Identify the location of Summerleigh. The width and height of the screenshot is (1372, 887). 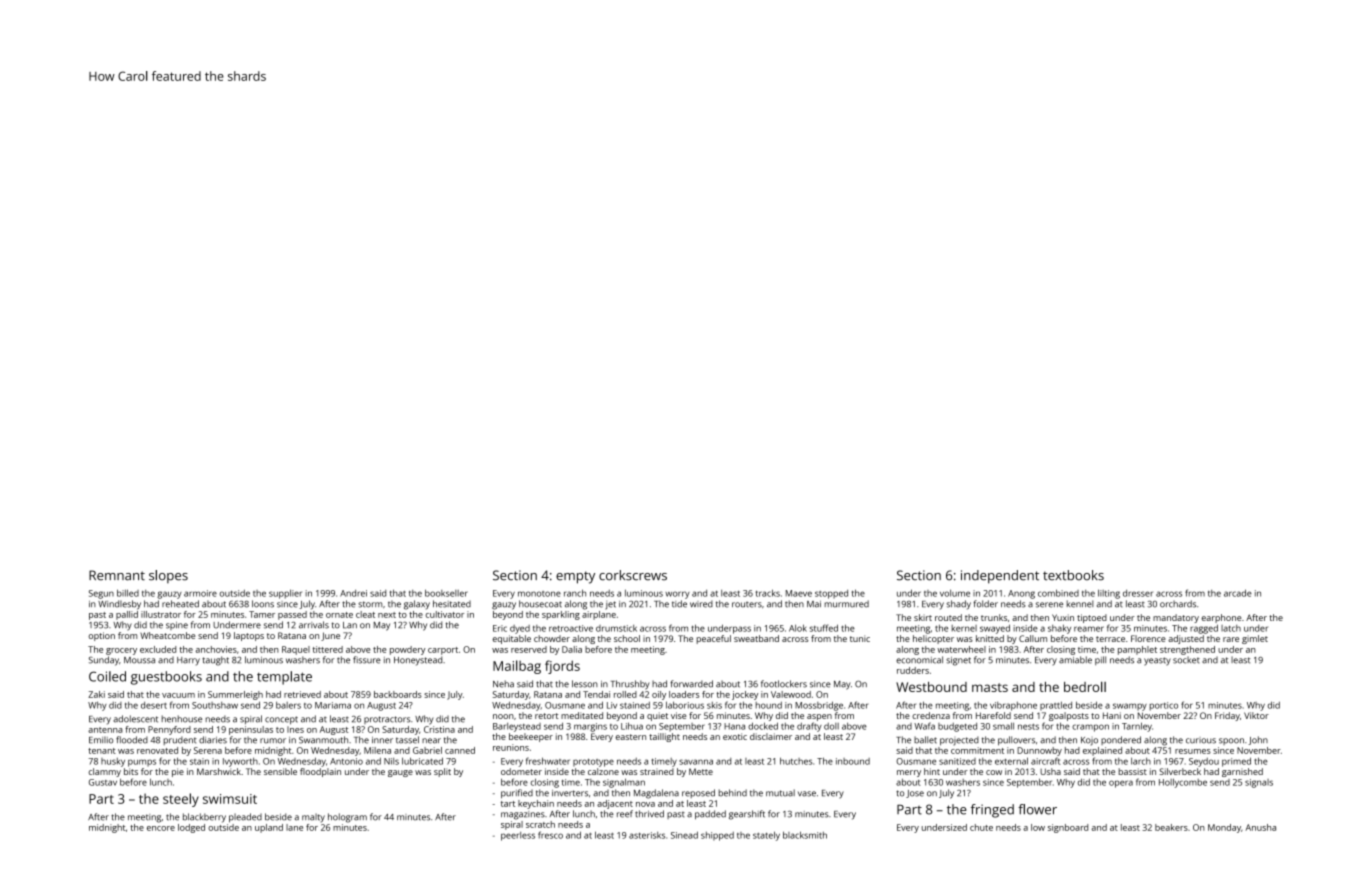
(235, 695).
